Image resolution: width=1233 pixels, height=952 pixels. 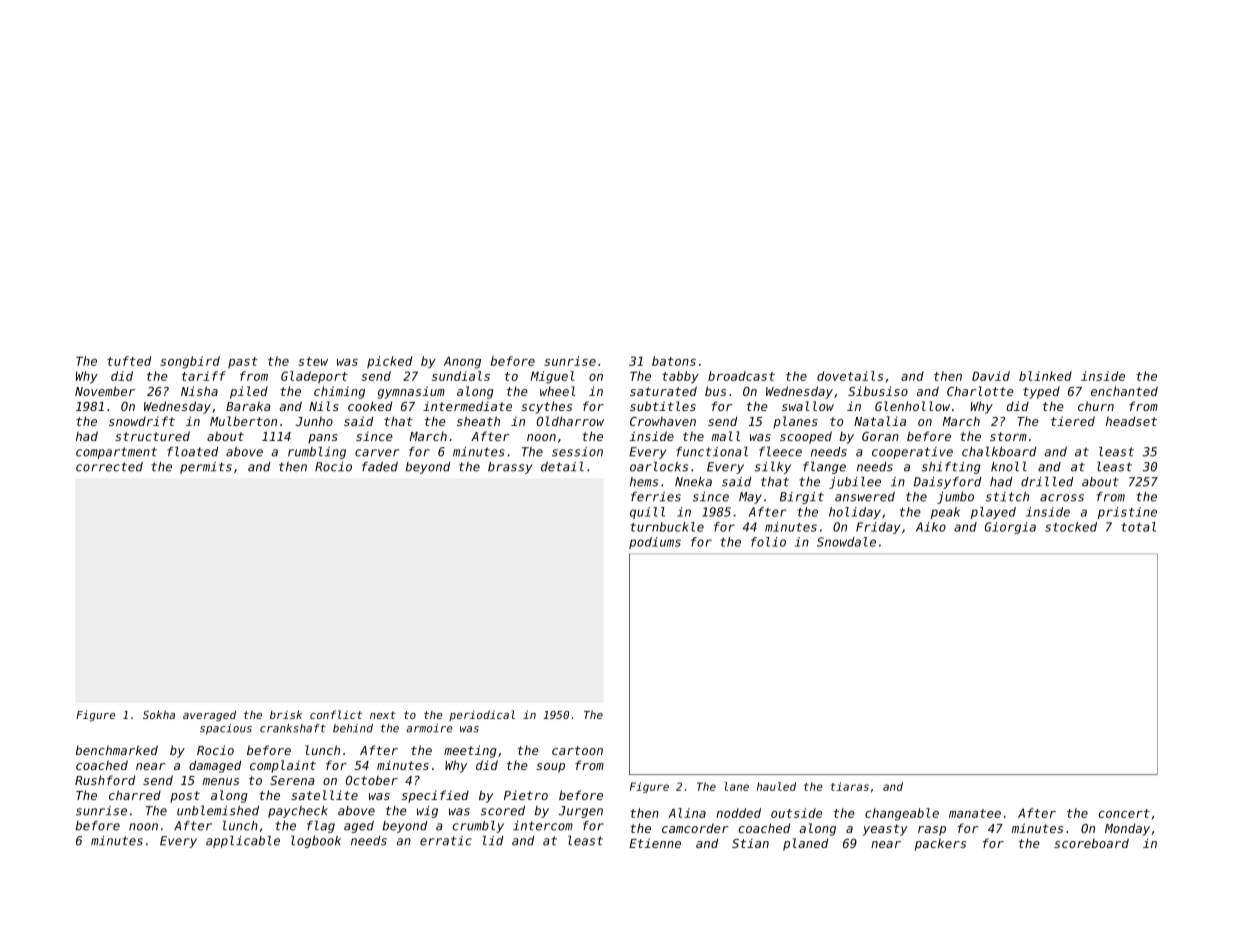 I want to click on soup, so click(x=550, y=768).
